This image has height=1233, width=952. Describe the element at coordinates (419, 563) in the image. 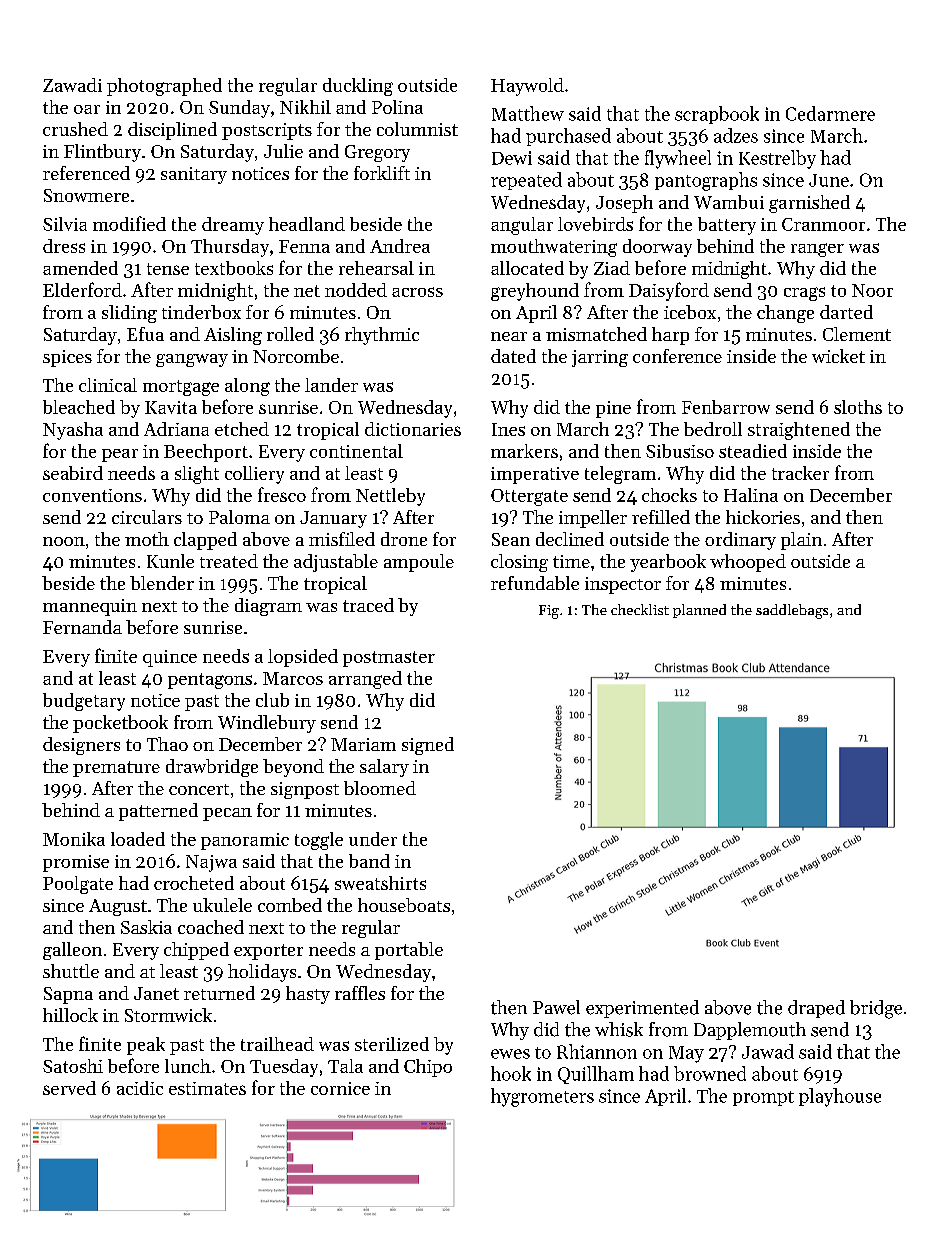

I see `ampoule` at that location.
